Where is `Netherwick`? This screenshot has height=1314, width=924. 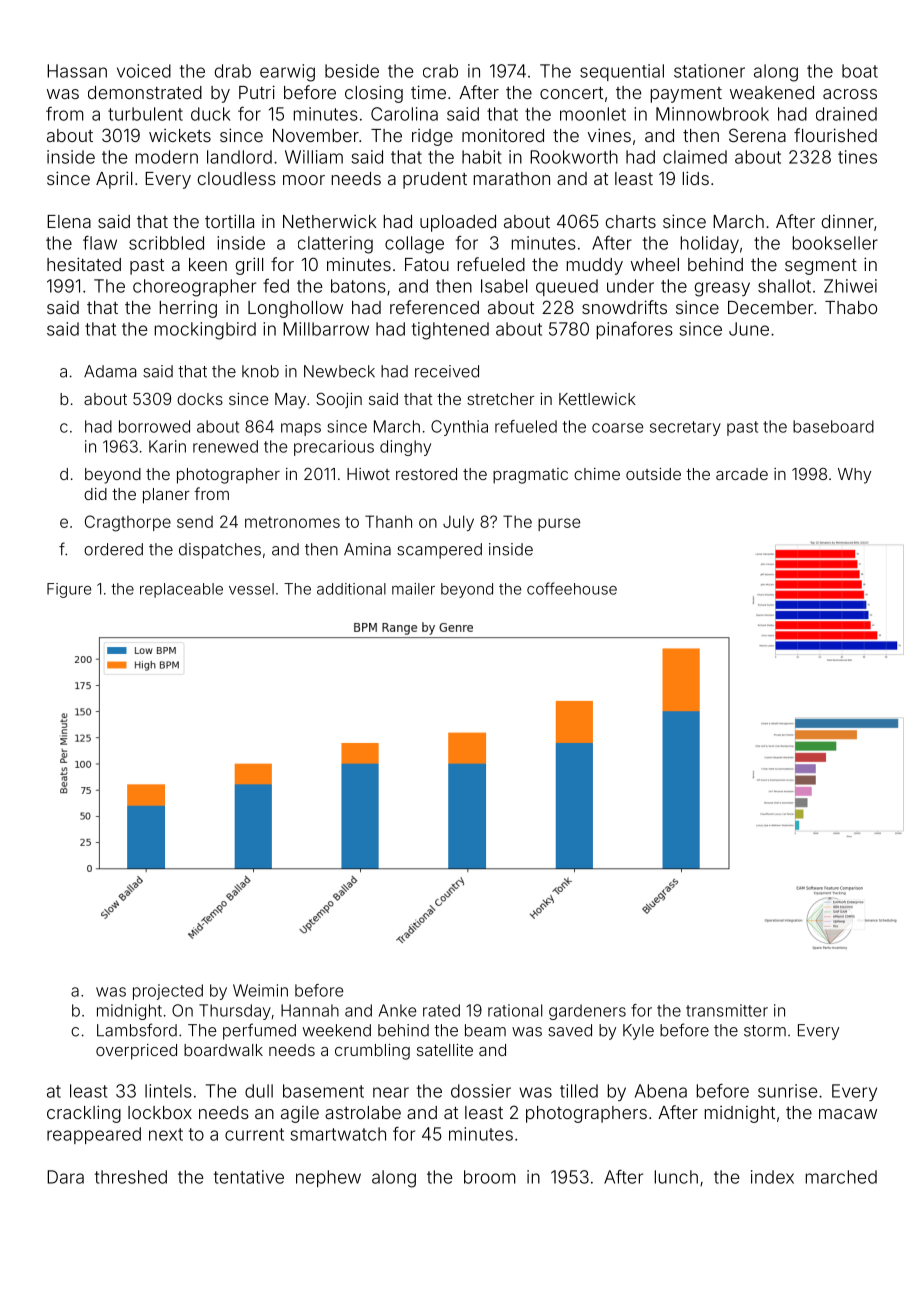
Netherwick is located at coordinates (330, 221).
